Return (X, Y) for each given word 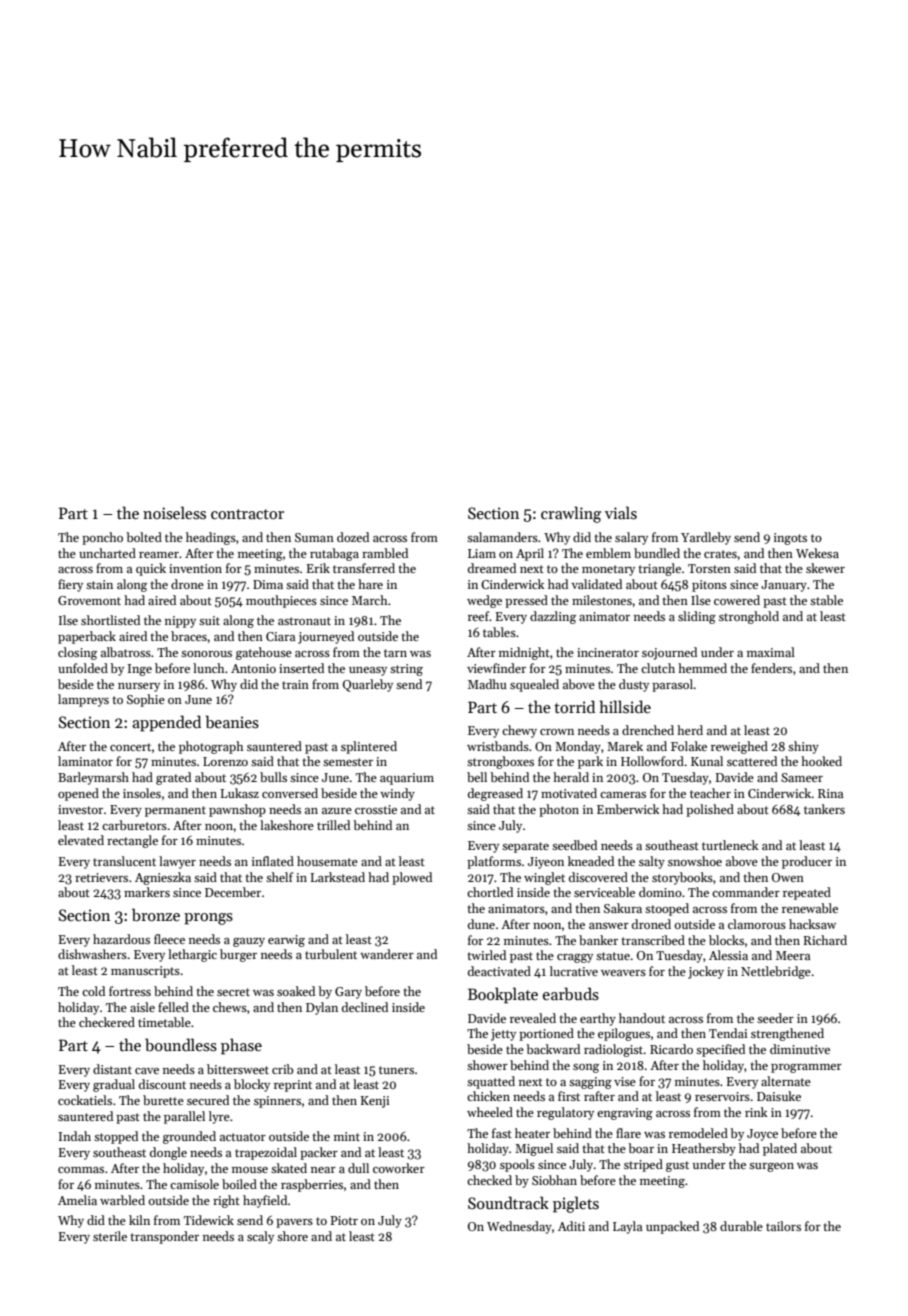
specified (720, 1050)
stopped (116, 1137)
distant (112, 1069)
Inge (140, 670)
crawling (571, 514)
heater (532, 1133)
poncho (102, 538)
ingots (790, 539)
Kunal (707, 761)
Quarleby (368, 685)
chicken (488, 1096)
